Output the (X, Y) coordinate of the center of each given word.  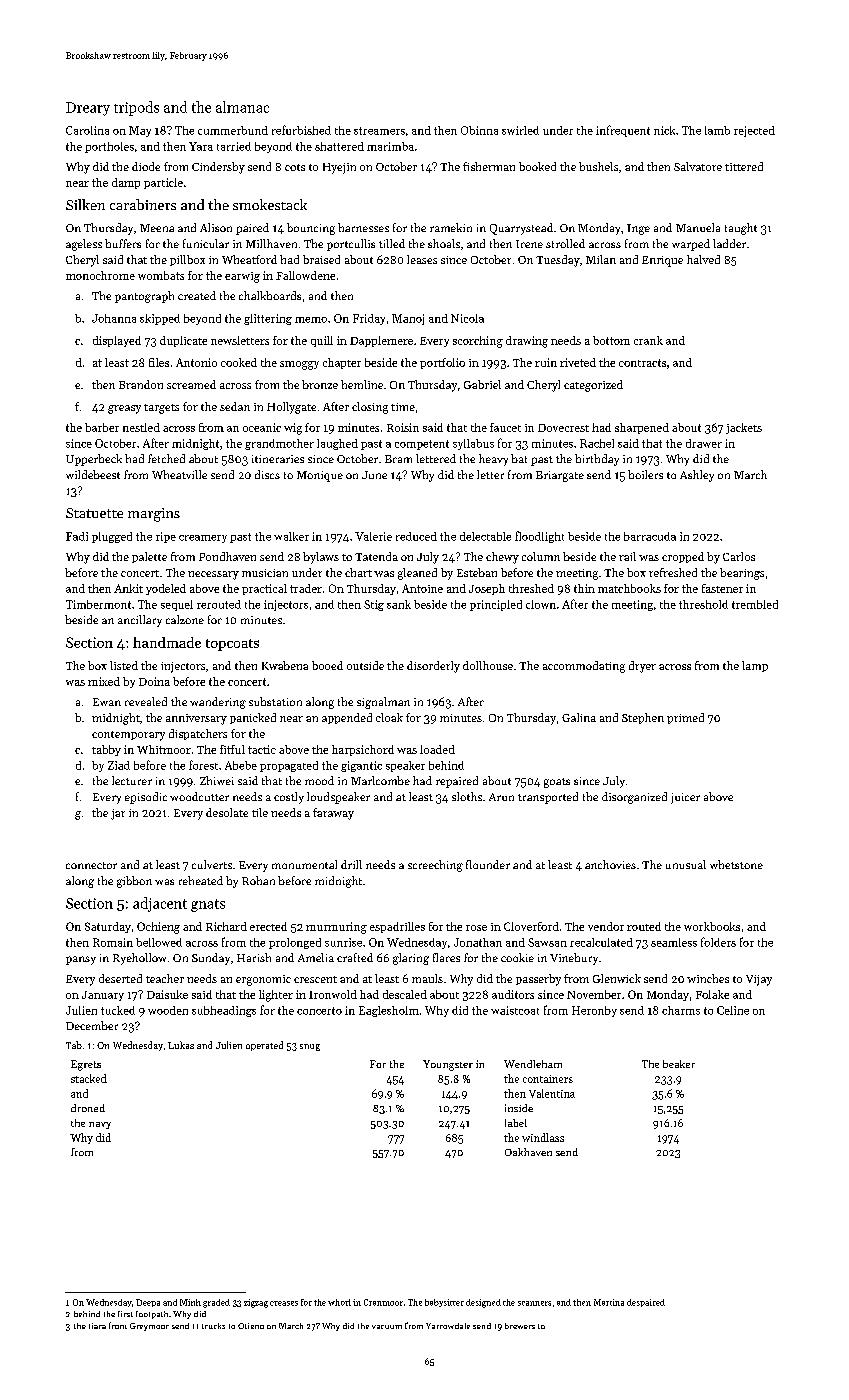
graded (216, 1303)
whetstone (736, 864)
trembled (755, 604)
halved (703, 259)
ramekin (451, 227)
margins (154, 515)
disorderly (433, 667)
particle (163, 183)
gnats (208, 905)
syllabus (473, 444)
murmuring (336, 928)
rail (627, 556)
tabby (106, 750)
